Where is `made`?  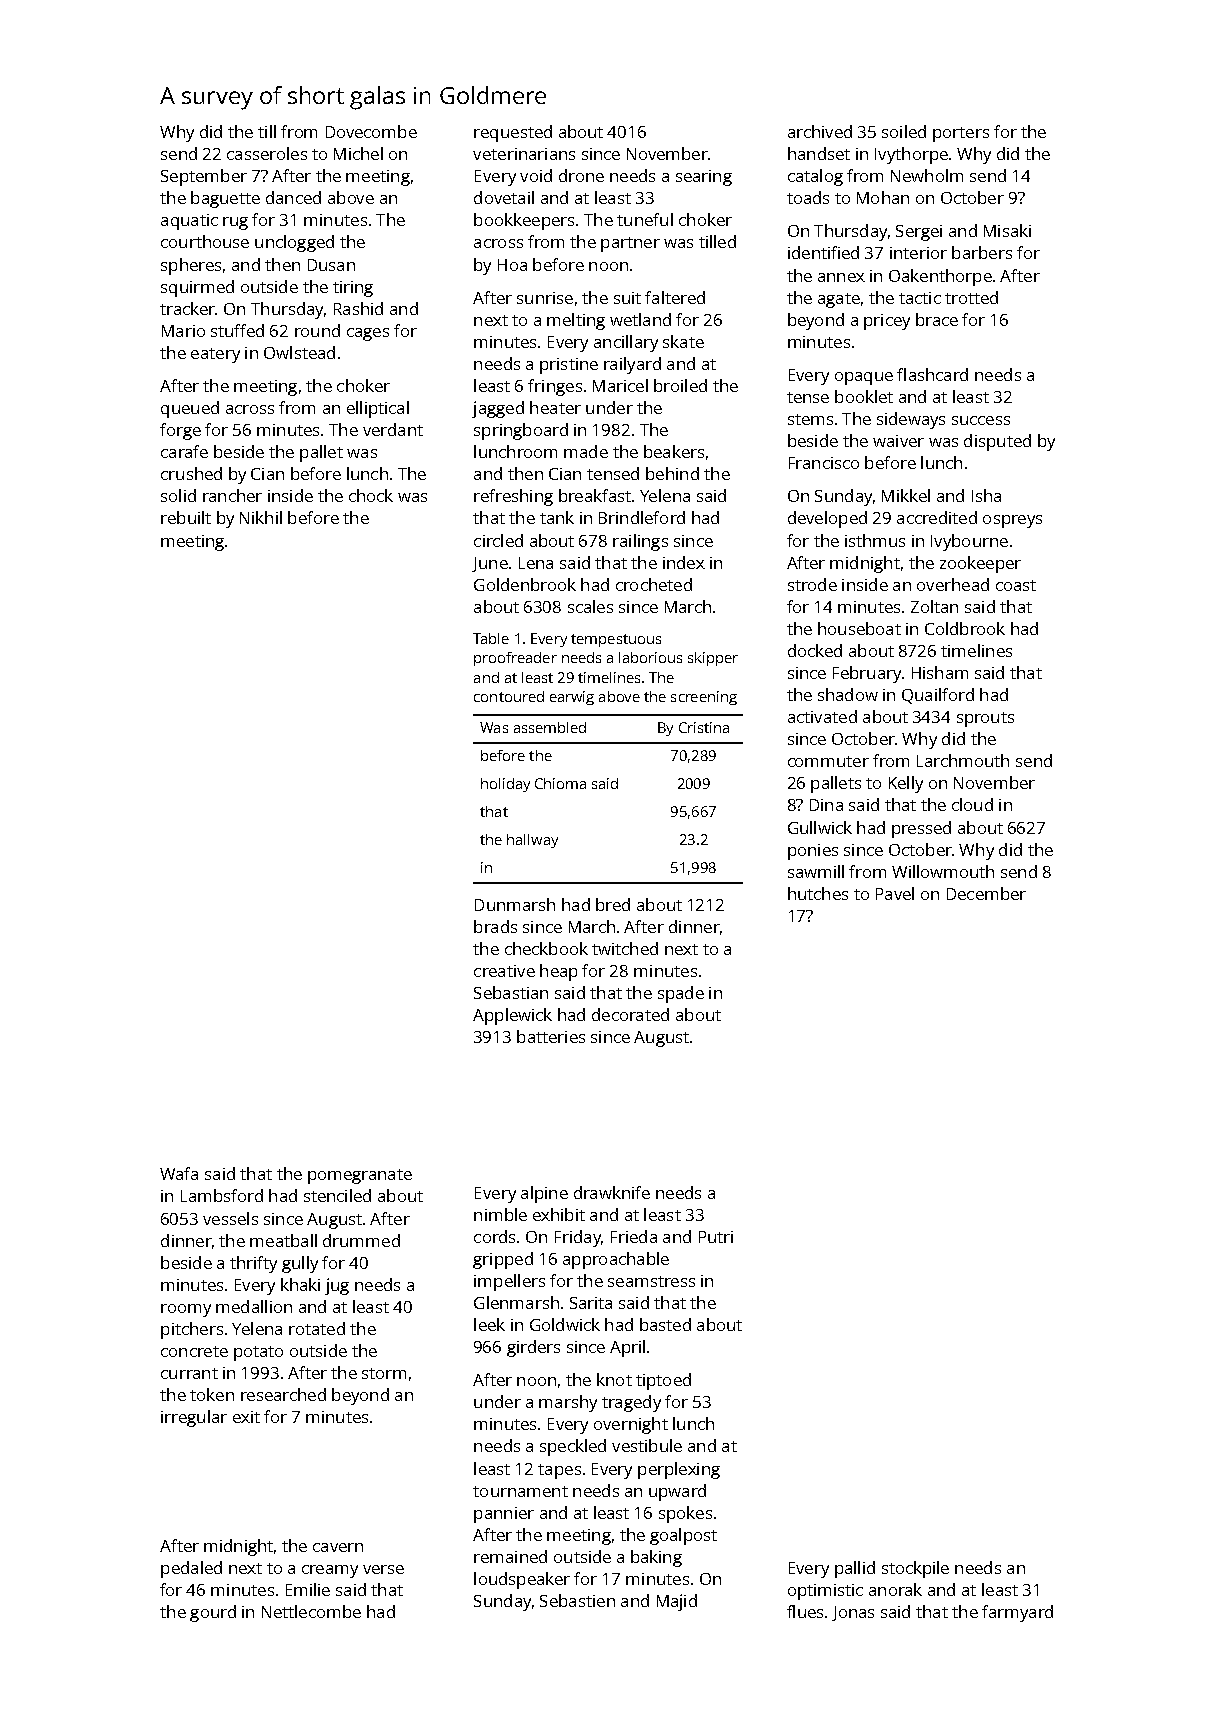 made is located at coordinates (586, 451).
